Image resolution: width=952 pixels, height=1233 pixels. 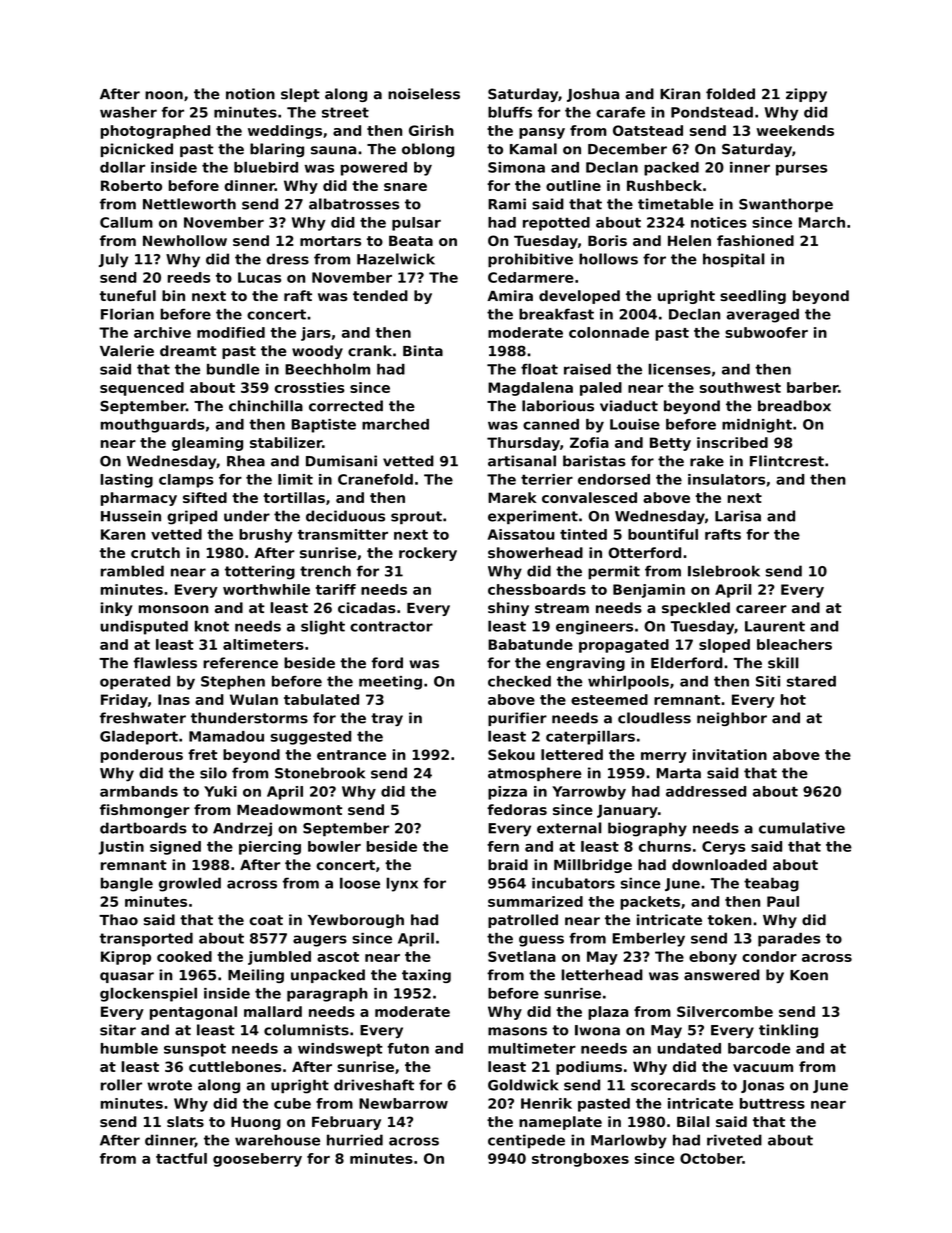 I want to click on Helen, so click(x=689, y=240).
